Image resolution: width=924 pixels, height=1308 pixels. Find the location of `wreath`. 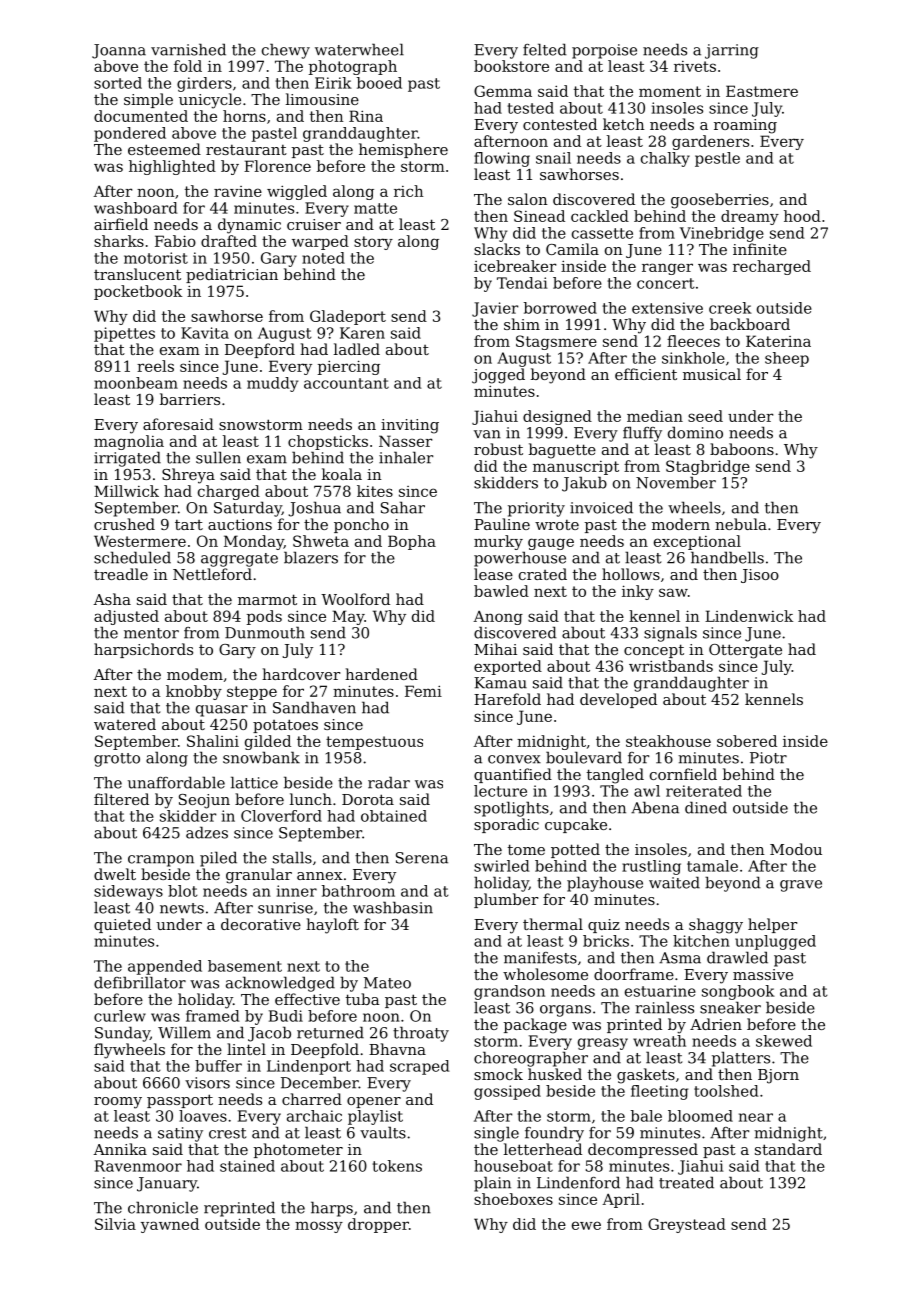

wreath is located at coordinates (659, 1041).
